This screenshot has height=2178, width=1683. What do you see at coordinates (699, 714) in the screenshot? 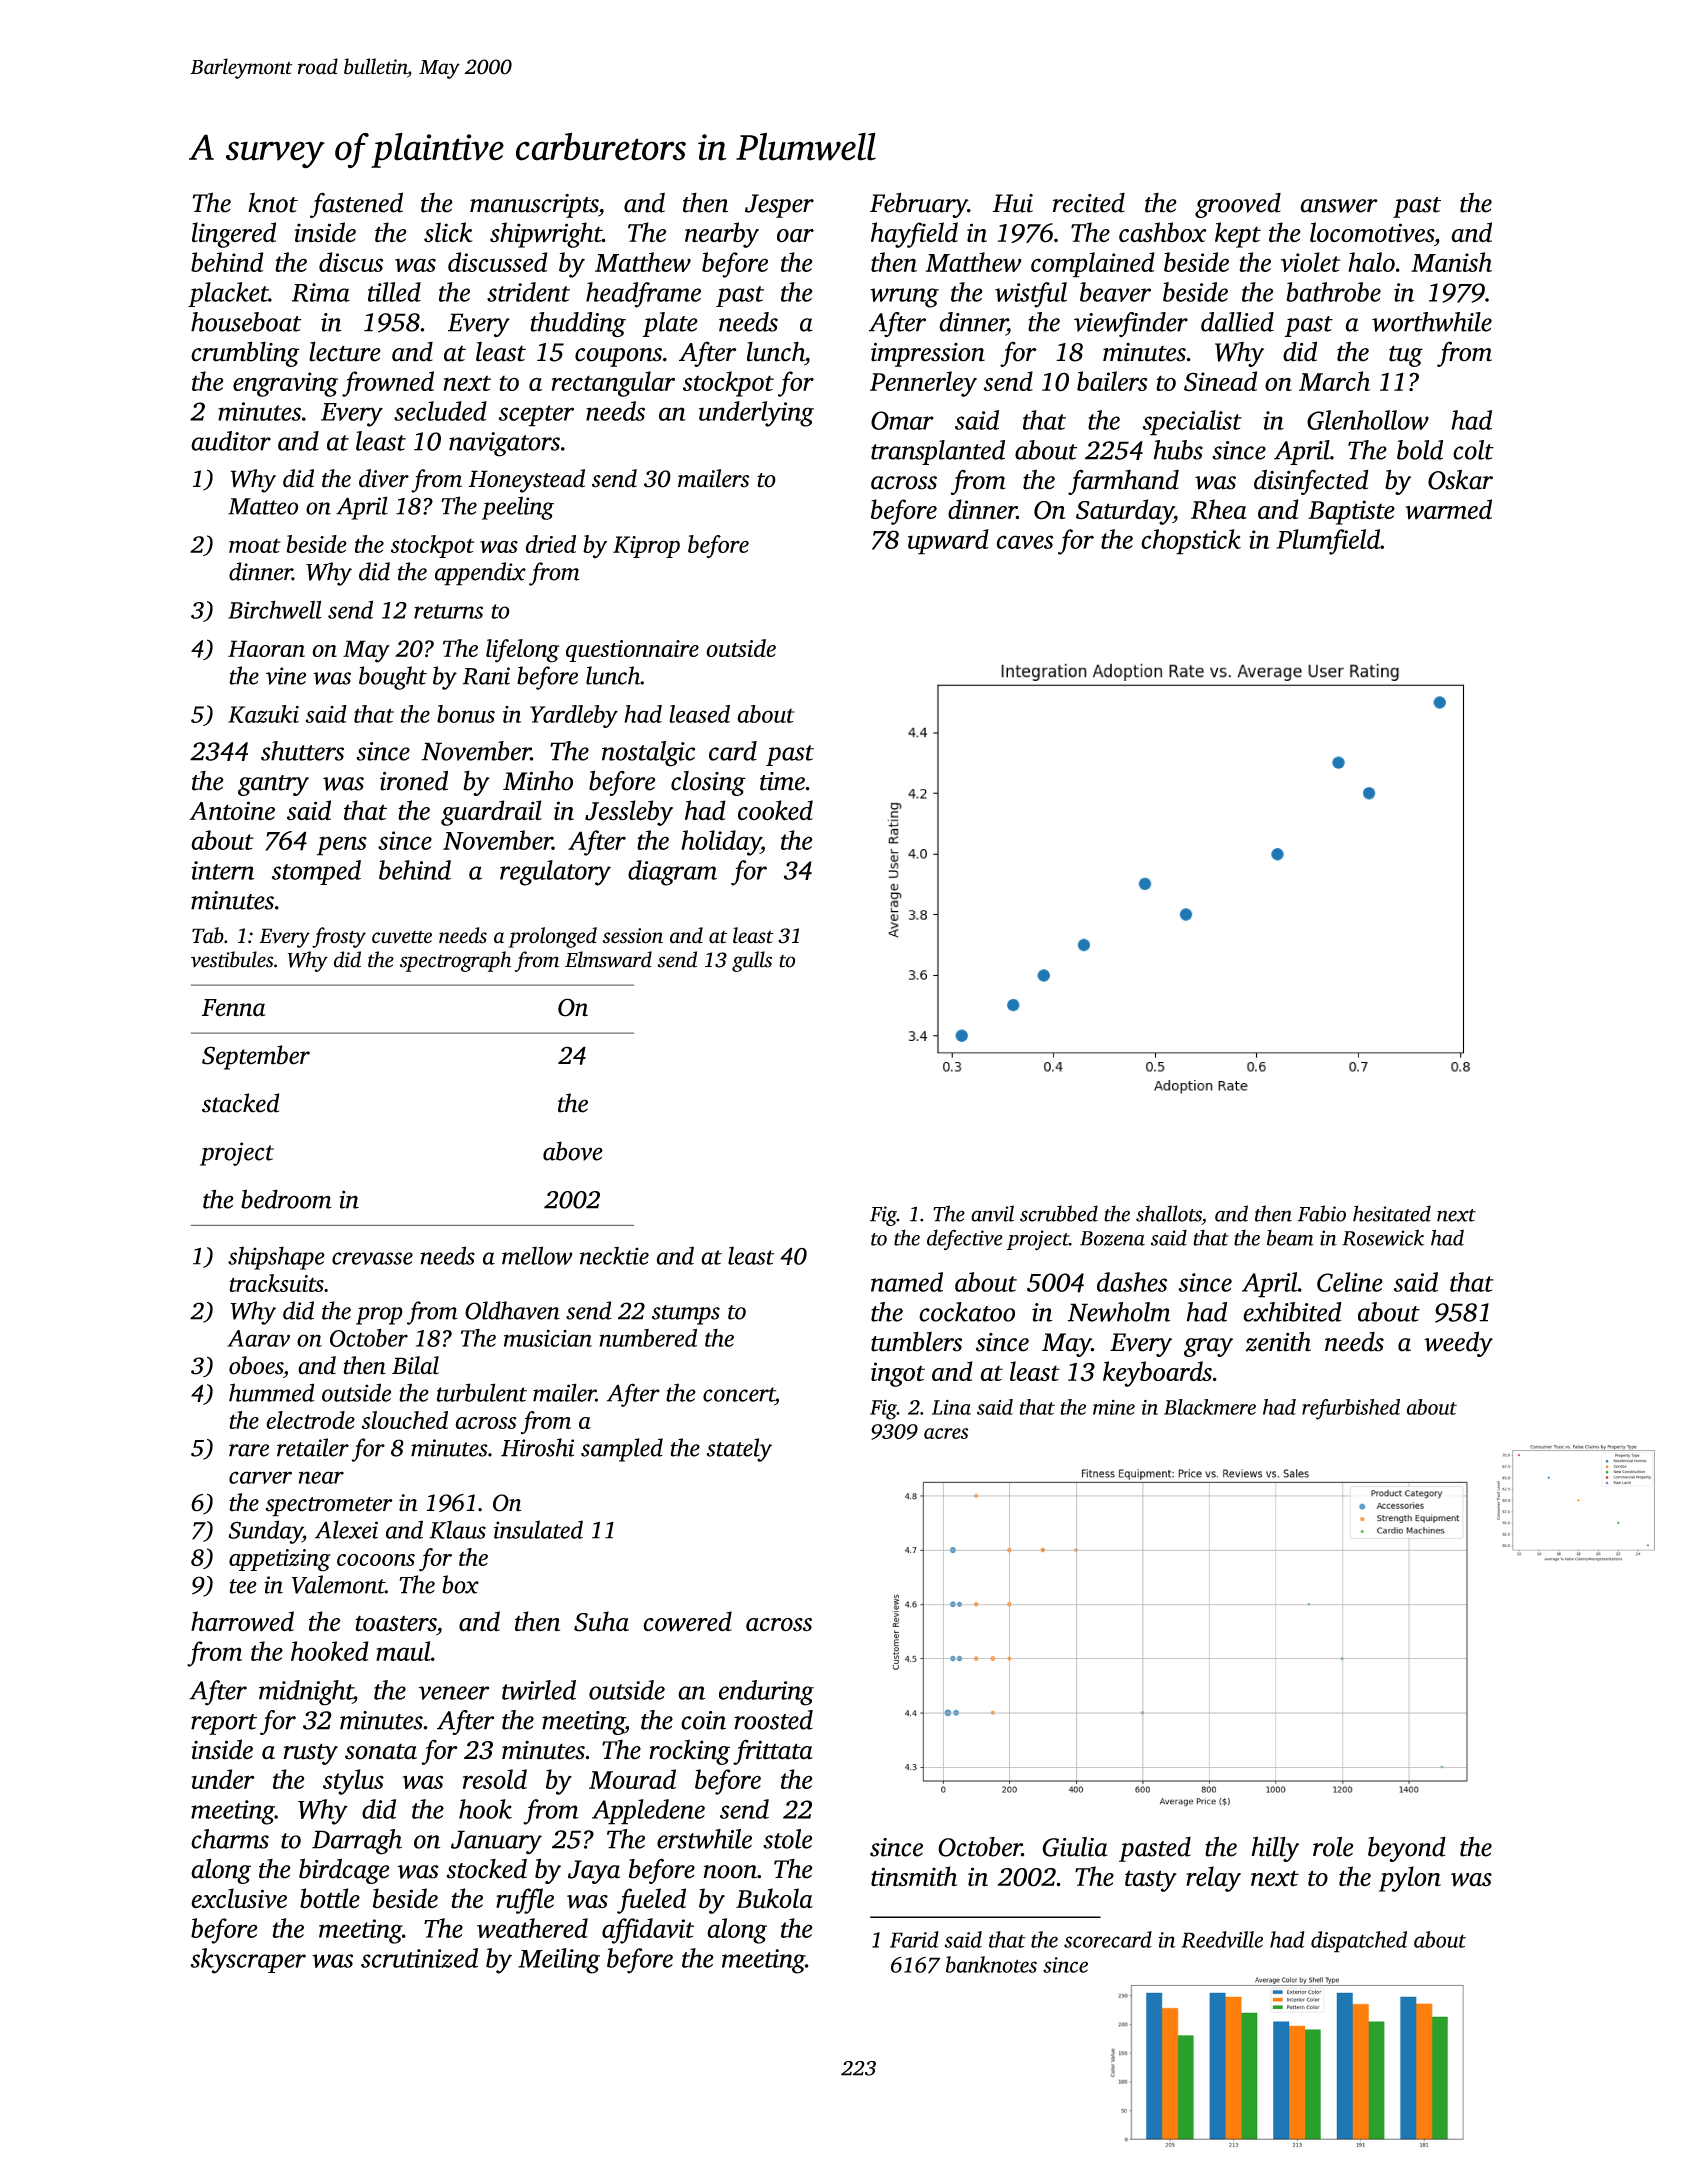
I see `leased` at bounding box center [699, 714].
